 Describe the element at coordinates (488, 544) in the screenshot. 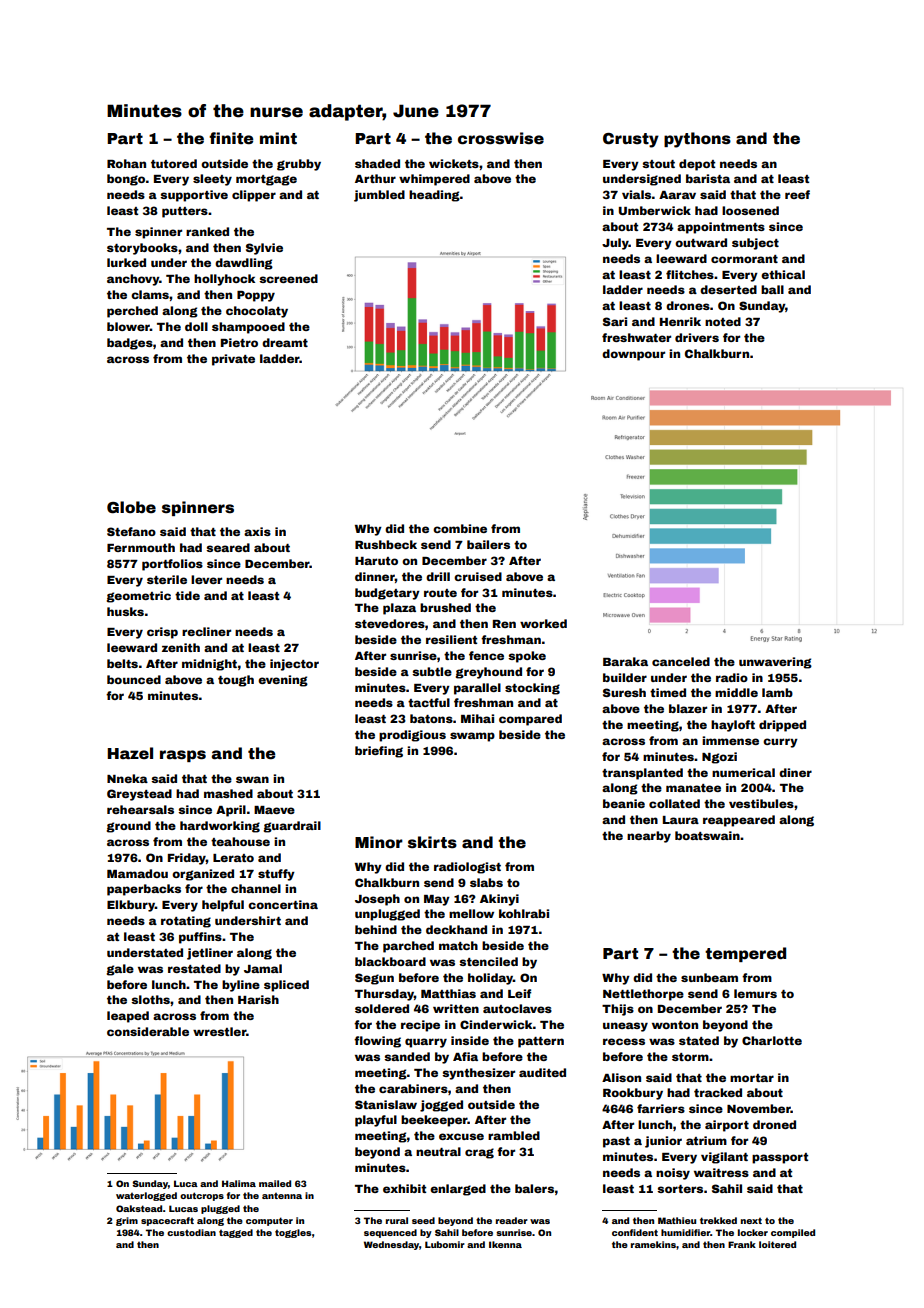

I see `bailers` at that location.
